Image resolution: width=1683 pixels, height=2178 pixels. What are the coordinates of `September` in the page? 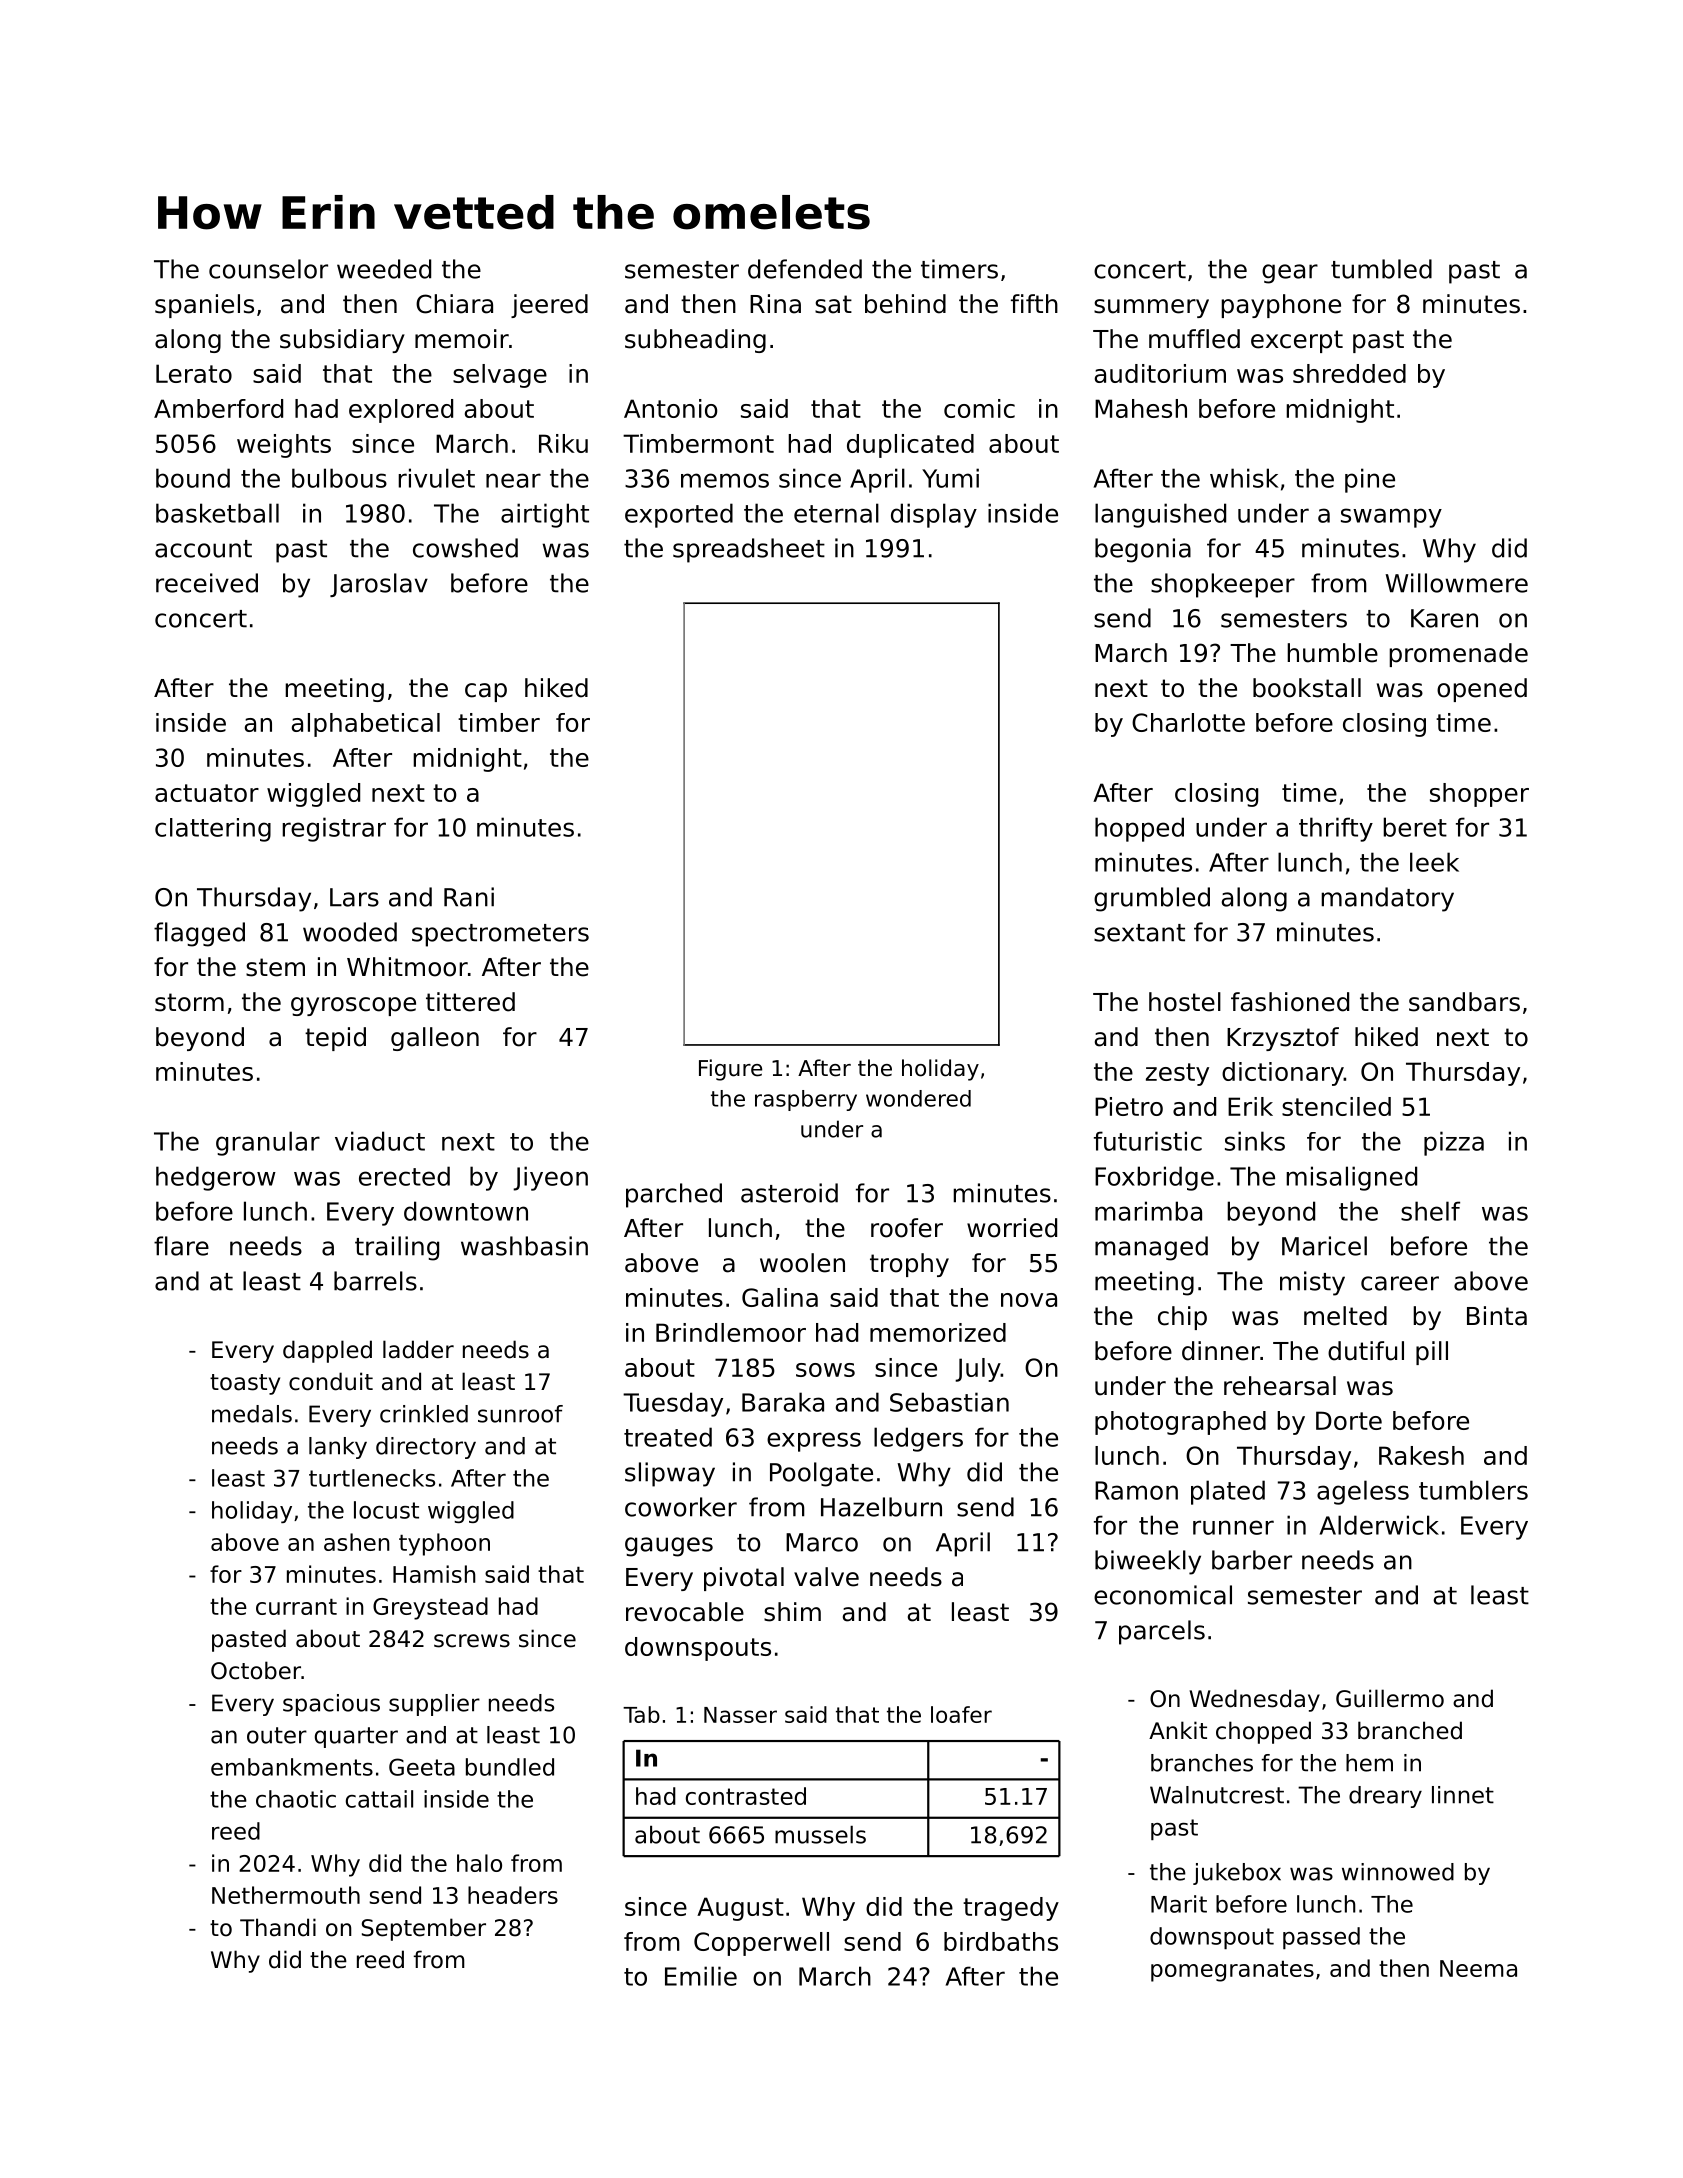 It's located at (424, 1929).
